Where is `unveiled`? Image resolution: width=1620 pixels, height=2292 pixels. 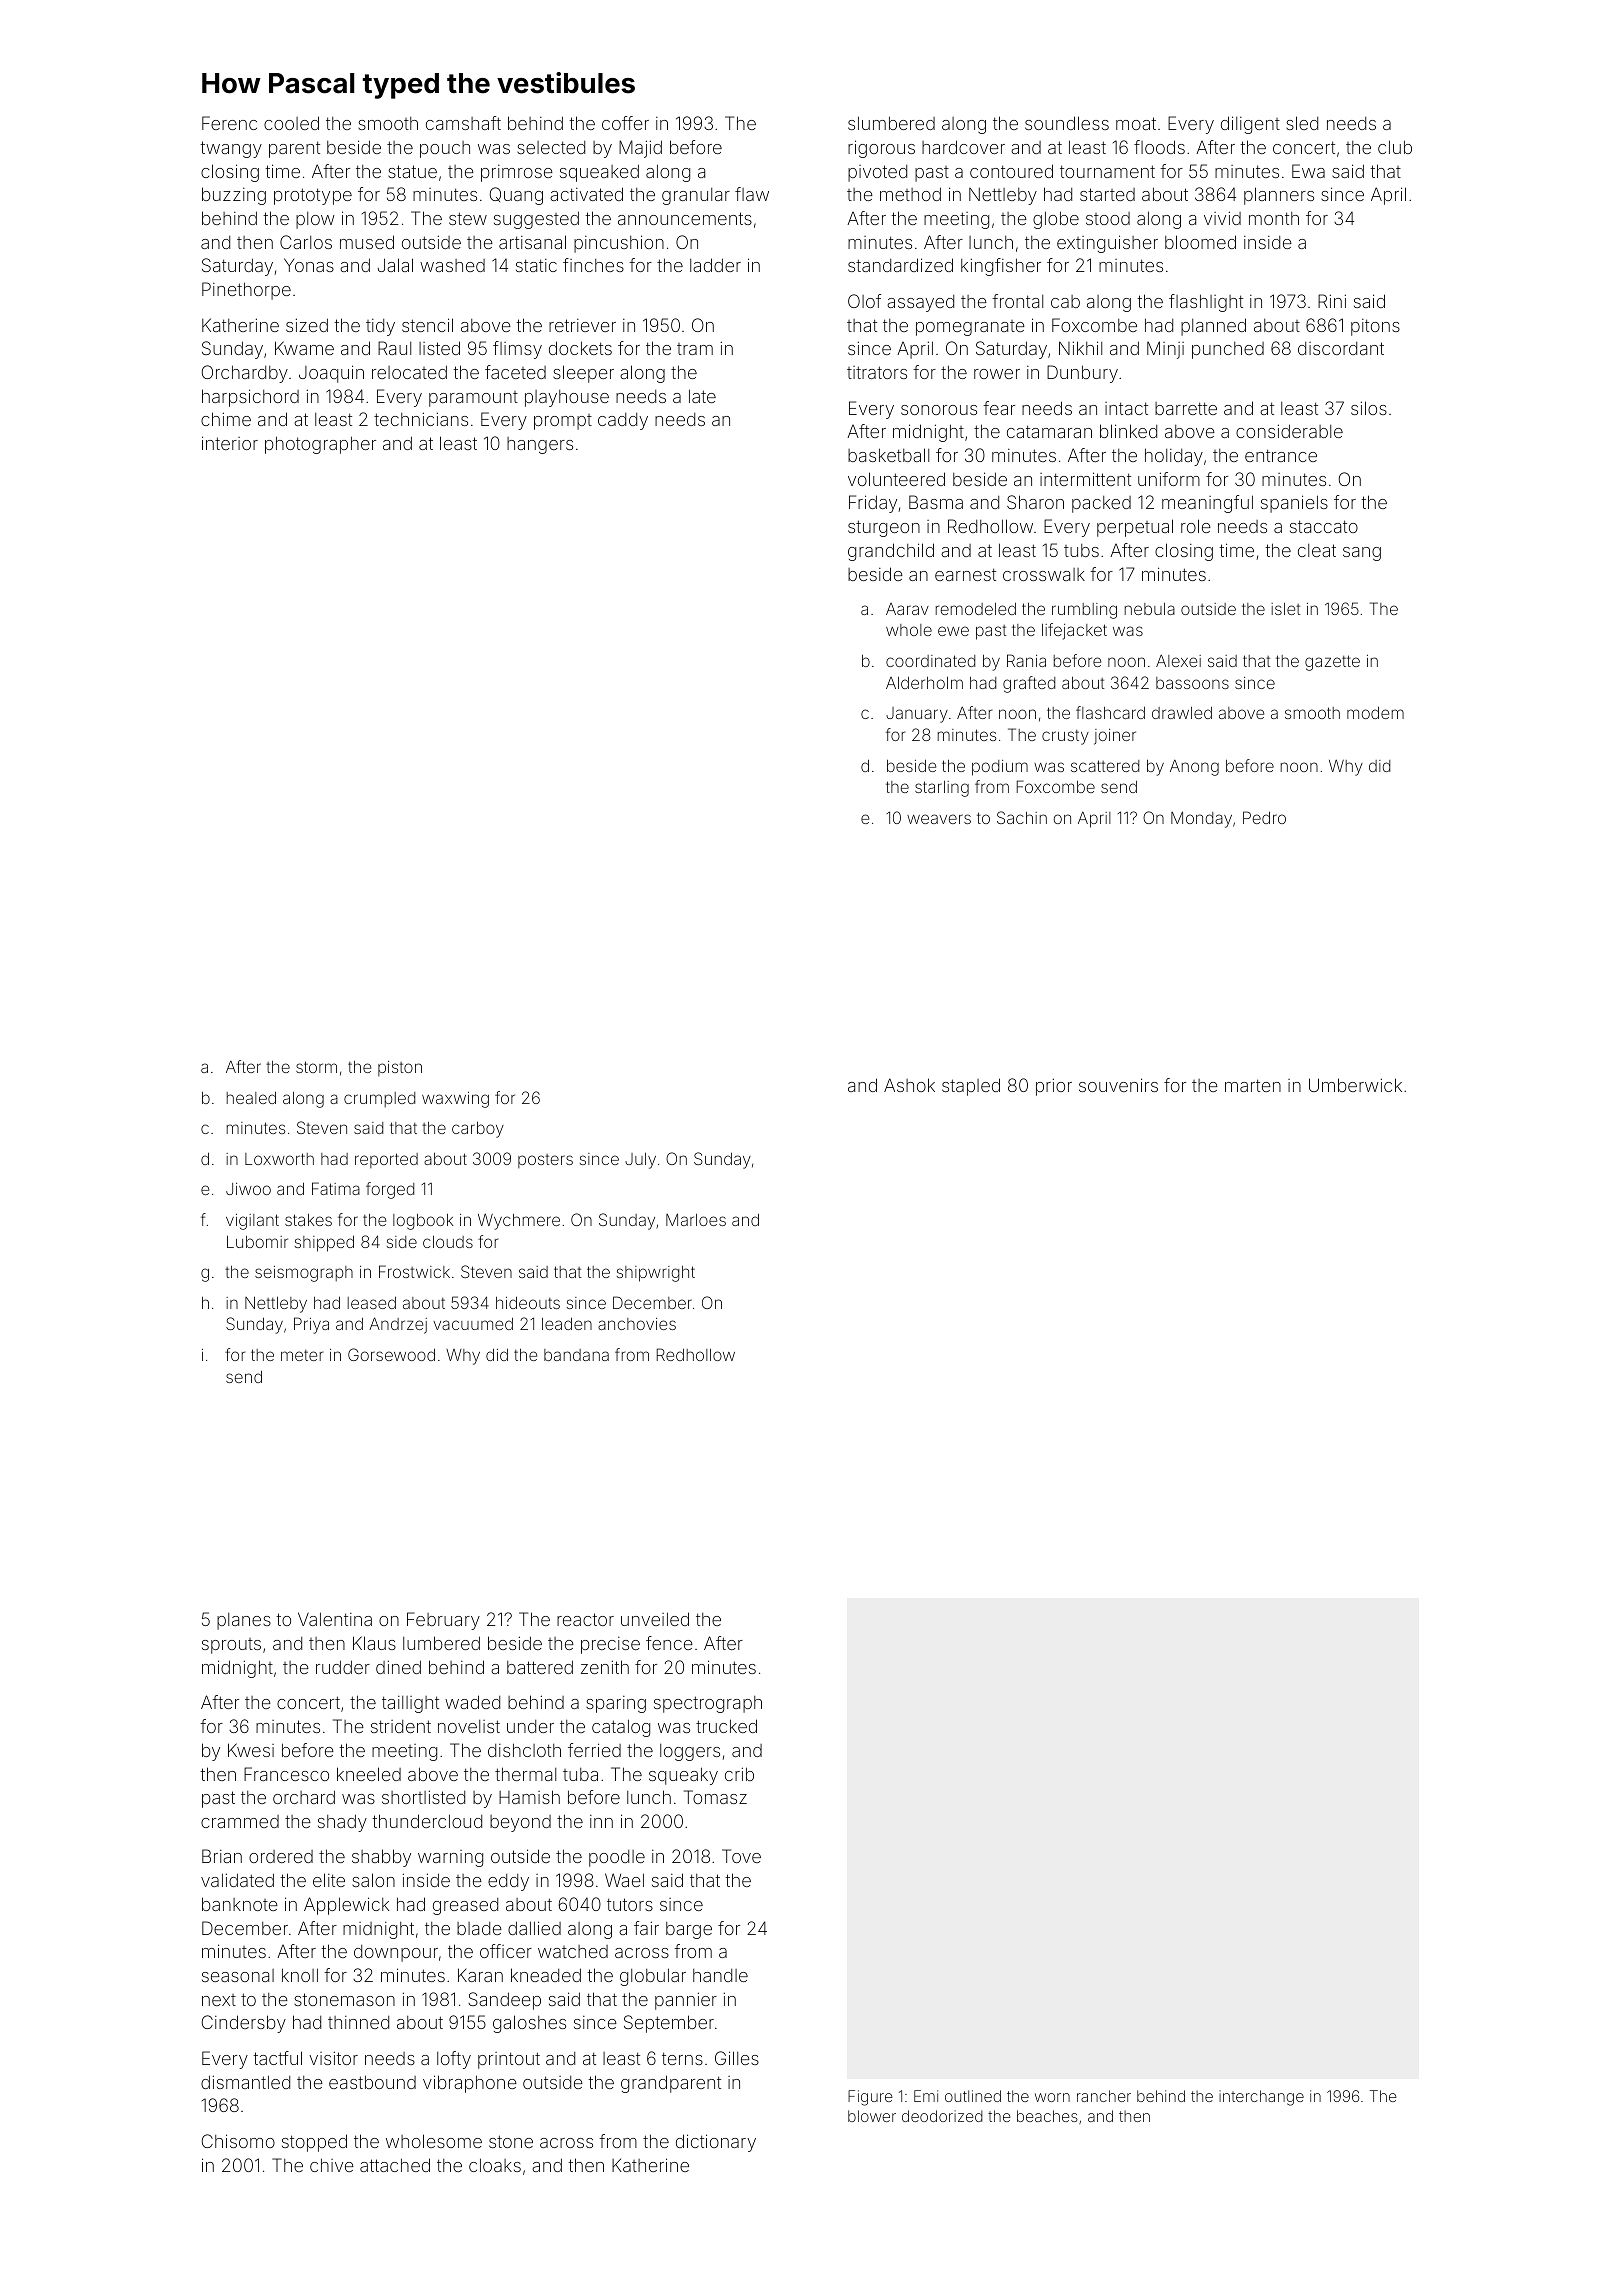
unveiled is located at coordinates (655, 1619).
